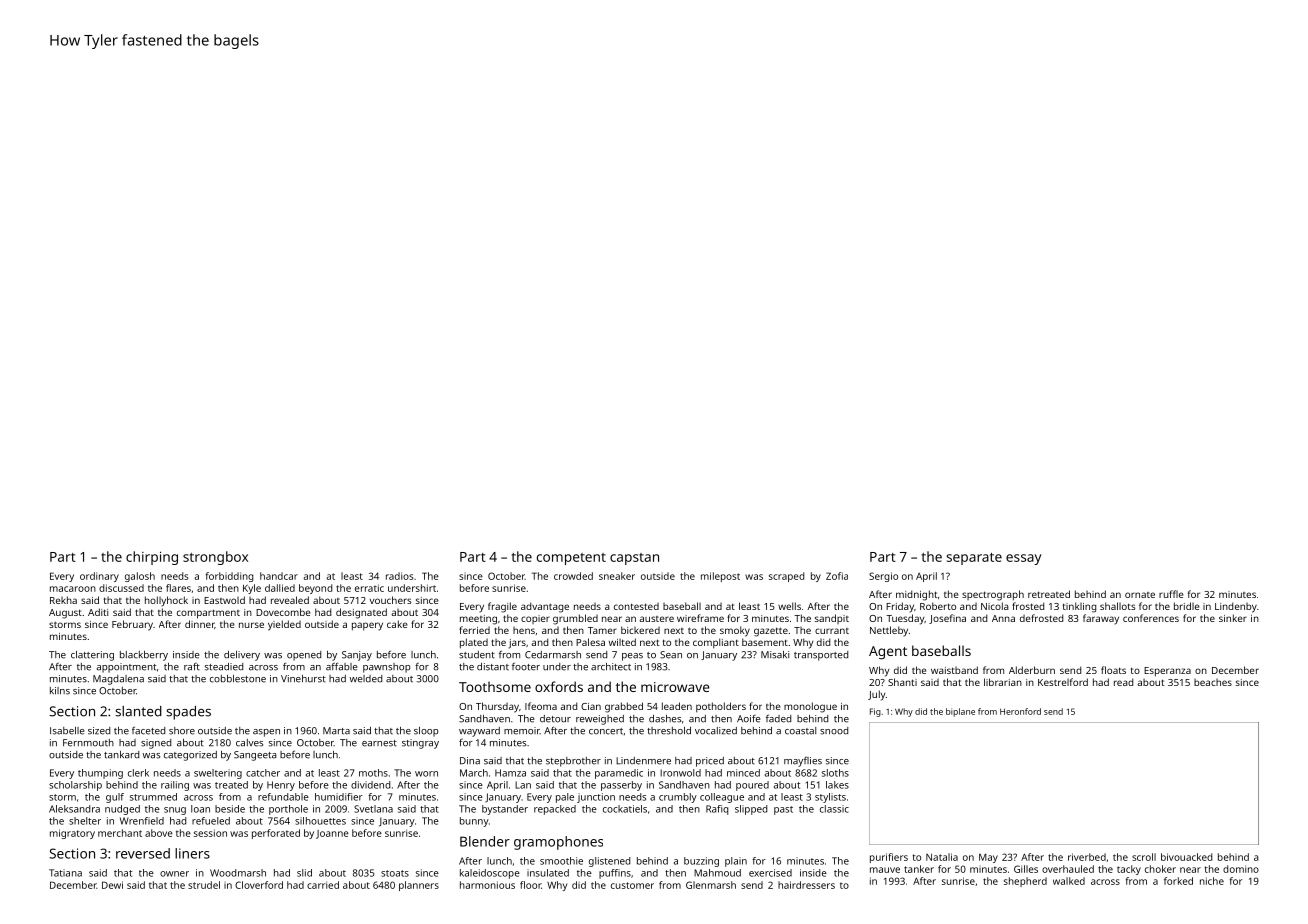  Describe the element at coordinates (1171, 594) in the page. I see `ruffle` at that location.
